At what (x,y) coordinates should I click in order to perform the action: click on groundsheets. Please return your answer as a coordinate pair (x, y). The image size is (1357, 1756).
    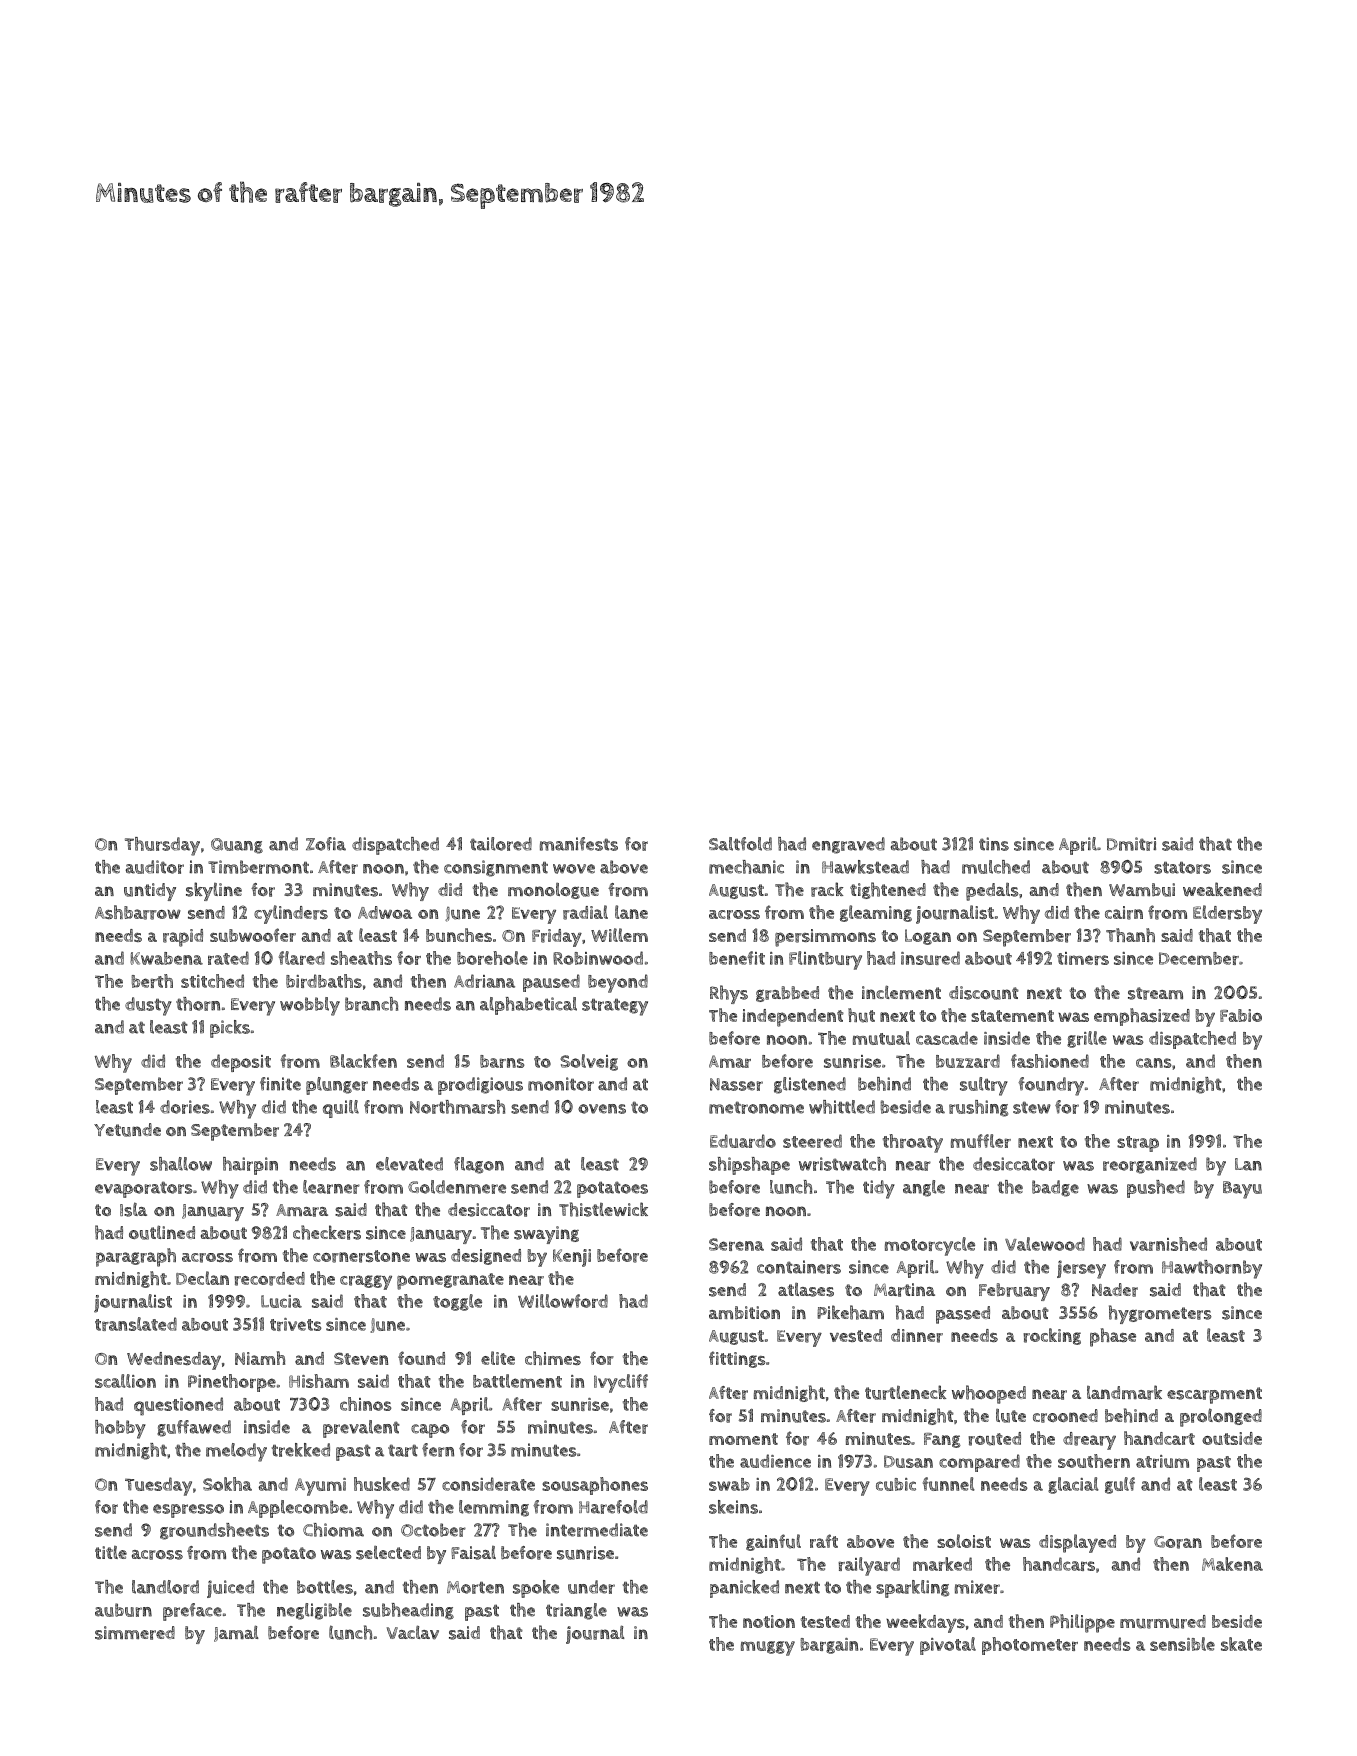
    Looking at the image, I should click on (214, 1531).
